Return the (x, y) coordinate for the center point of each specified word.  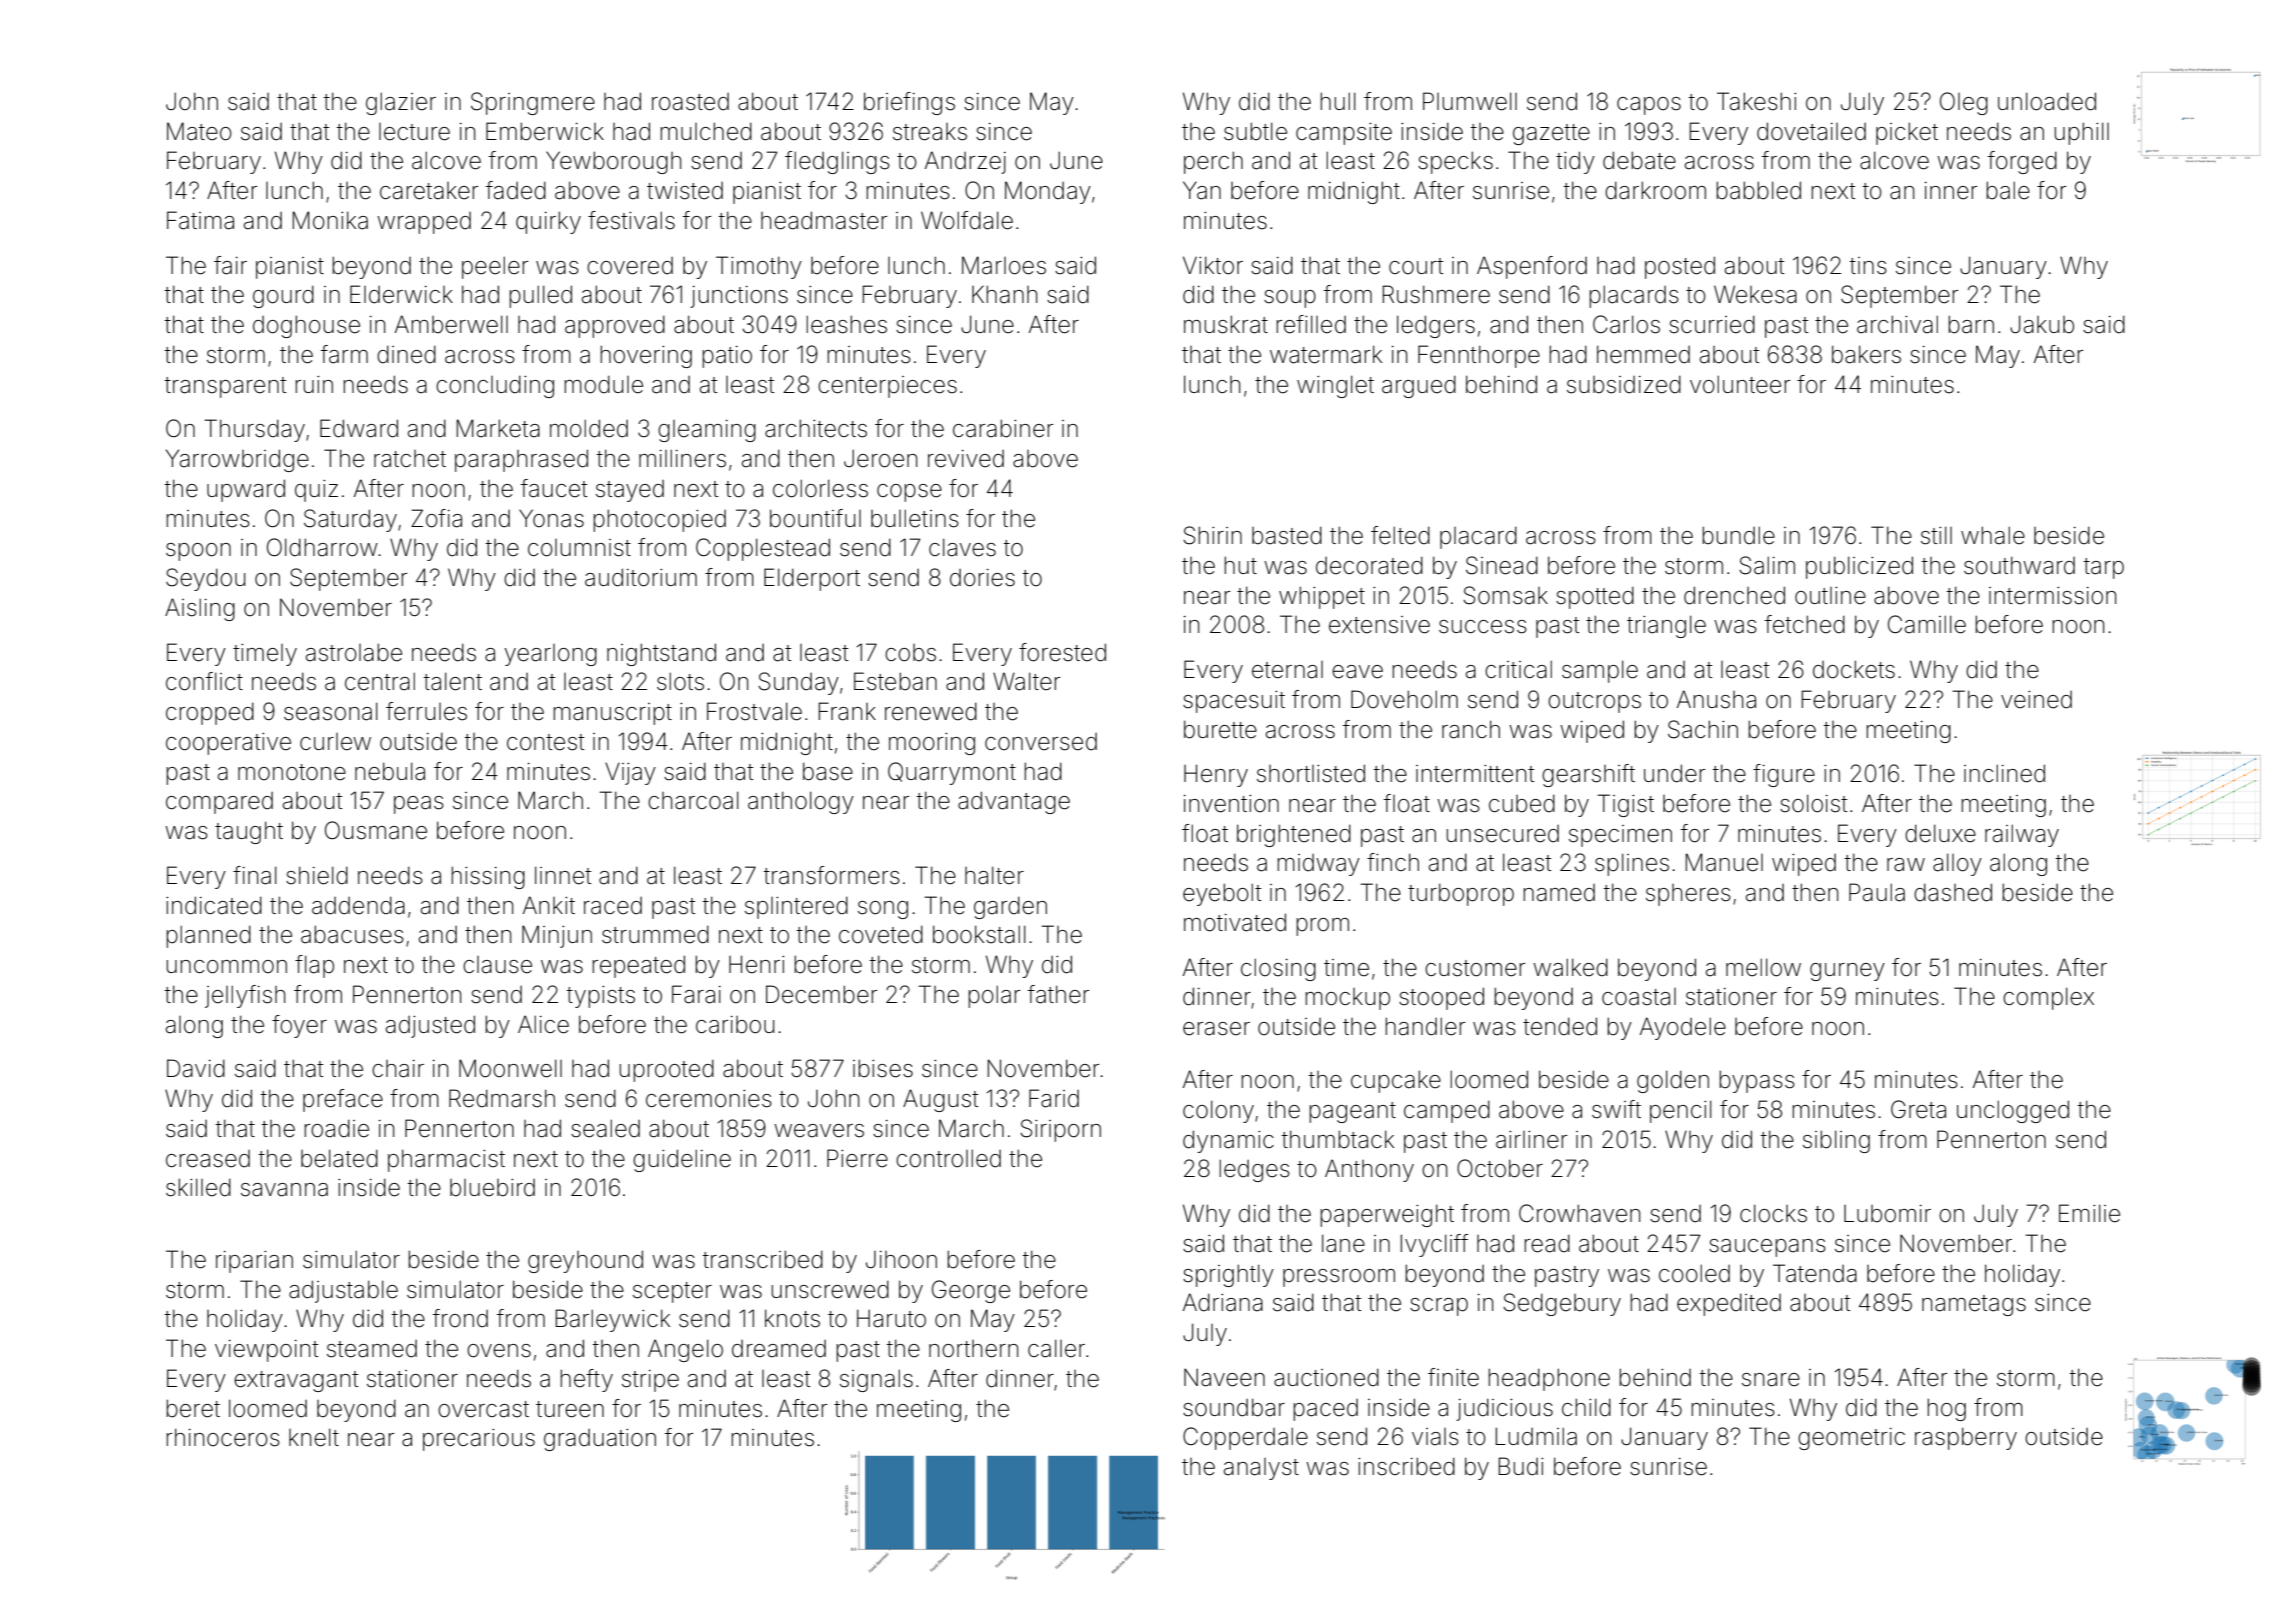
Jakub (2042, 324)
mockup (1347, 999)
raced (613, 906)
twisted (685, 191)
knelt (314, 1437)
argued (1419, 386)
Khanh (1004, 294)
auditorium (641, 577)
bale (2008, 190)
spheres (1688, 895)
